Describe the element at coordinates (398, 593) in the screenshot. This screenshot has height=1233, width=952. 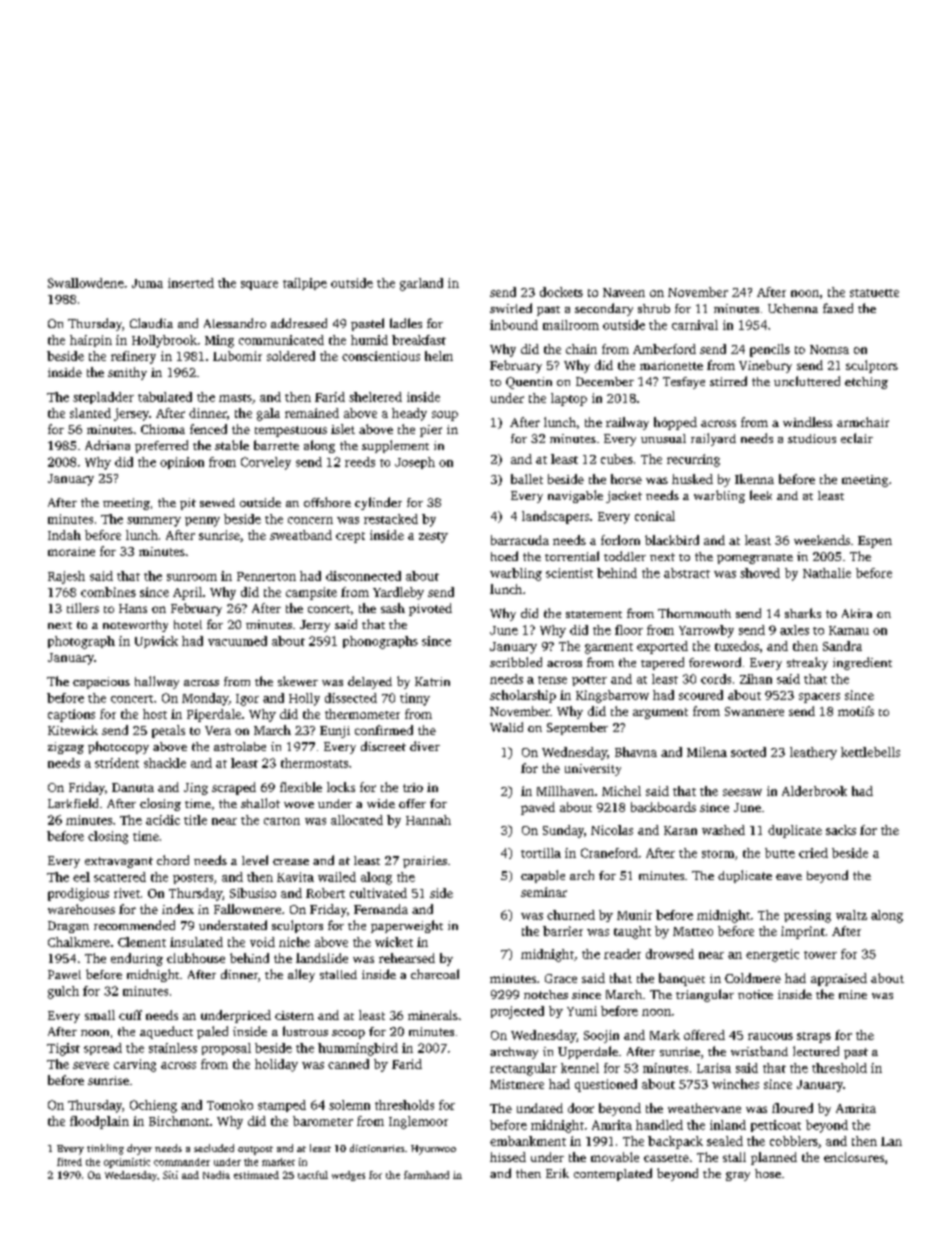
I see `Yardleby` at that location.
